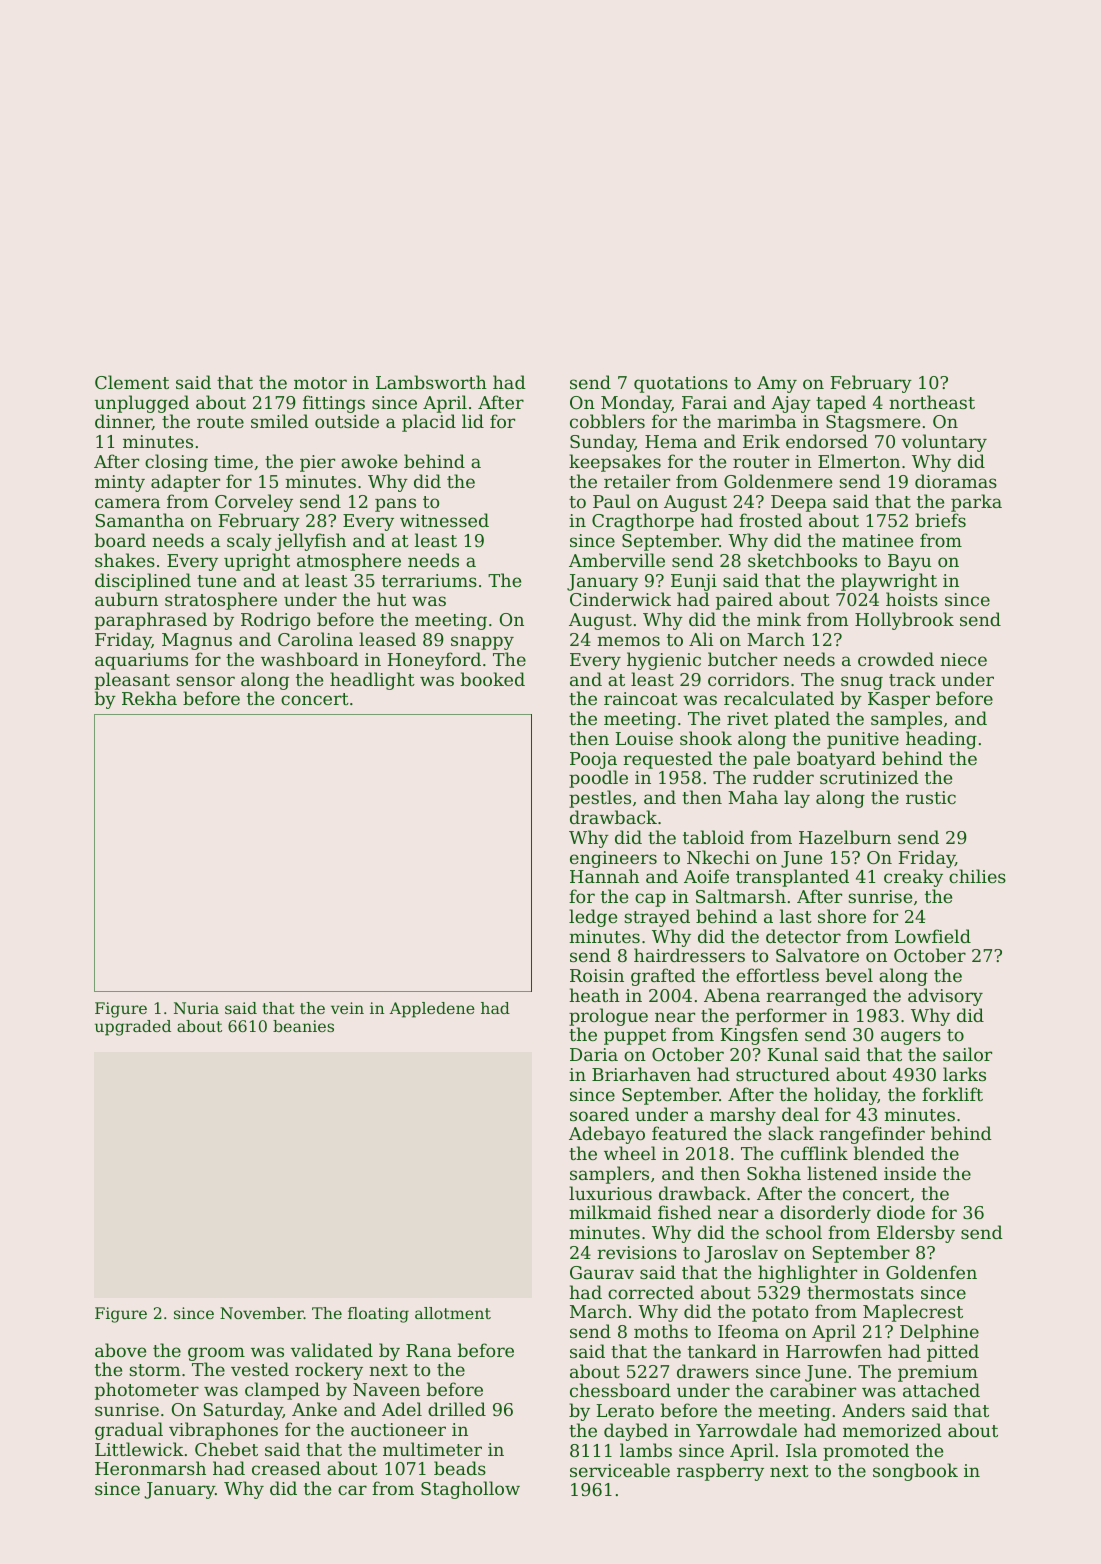 The height and width of the document is (1564, 1101). I want to click on motor, so click(320, 383).
